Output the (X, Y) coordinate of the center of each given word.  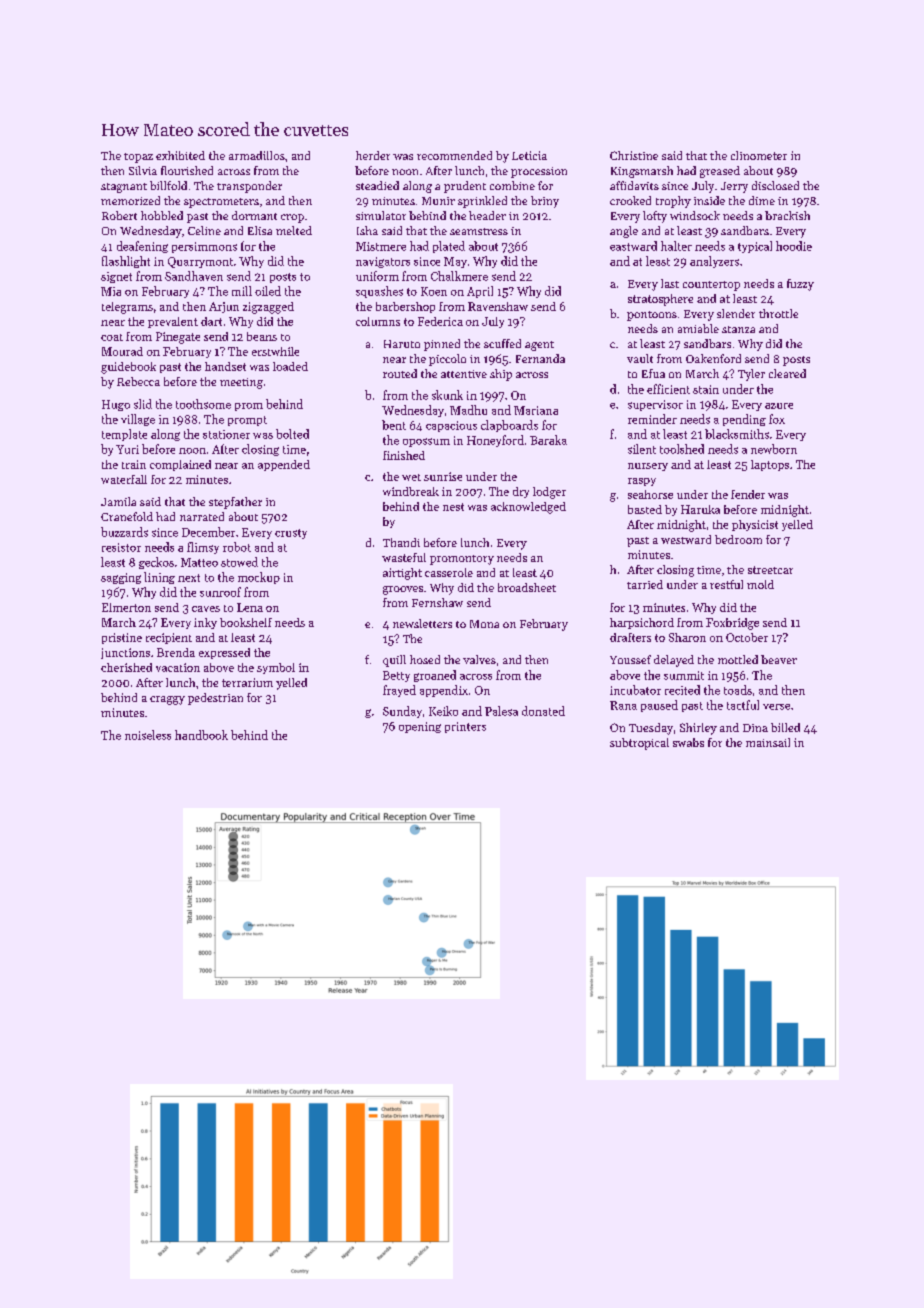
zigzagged (268, 308)
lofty (655, 217)
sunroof (220, 592)
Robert (119, 215)
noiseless (148, 735)
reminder (652, 419)
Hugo (116, 405)
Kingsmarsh (642, 172)
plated (449, 247)
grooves (403, 590)
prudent (465, 187)
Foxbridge (732, 624)
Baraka (548, 440)
